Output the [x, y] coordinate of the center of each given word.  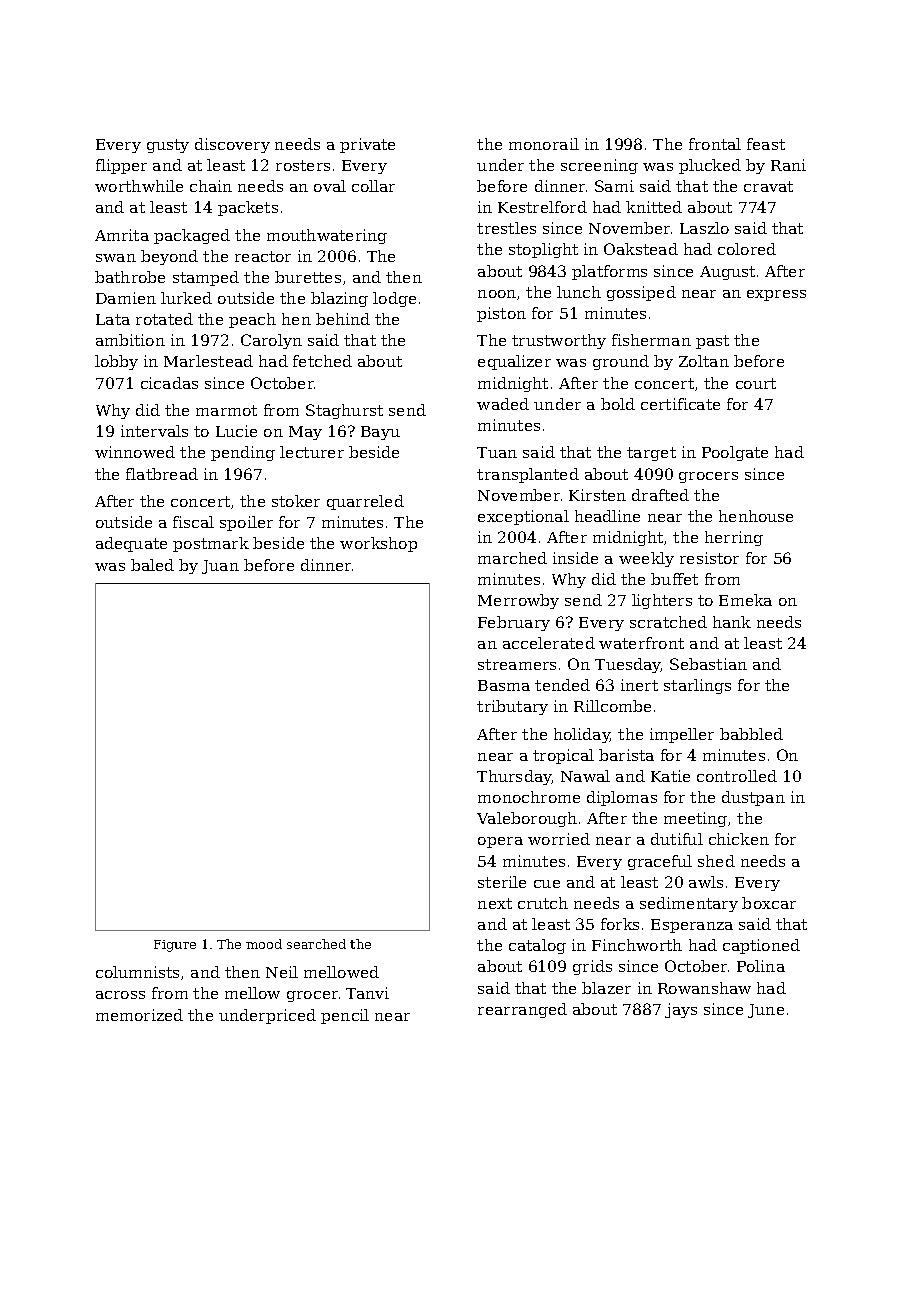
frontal [715, 144]
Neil [282, 972]
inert [639, 685]
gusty [168, 146]
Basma [504, 685]
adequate [131, 544]
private [367, 145]
